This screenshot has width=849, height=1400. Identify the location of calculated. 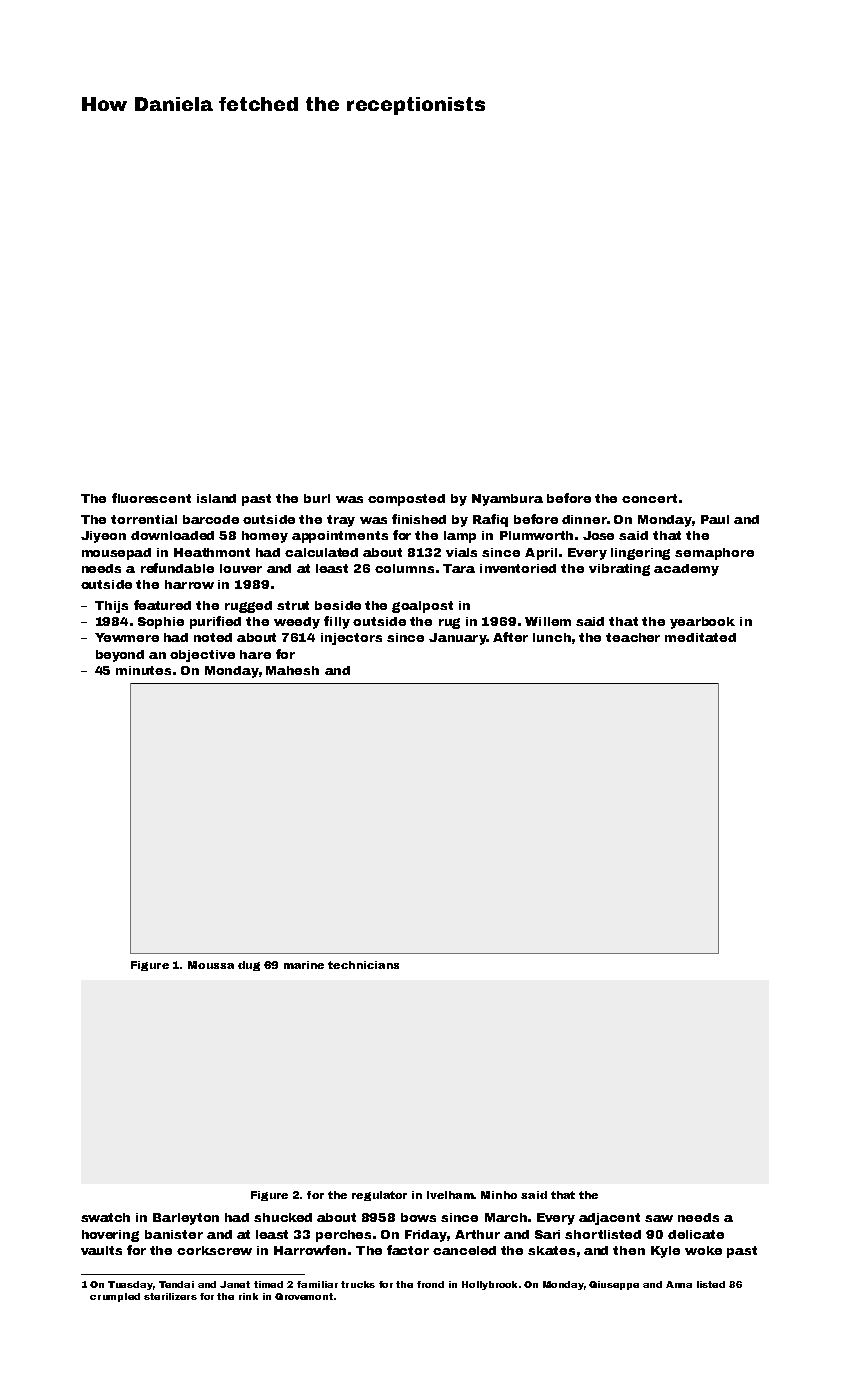
(321, 552).
